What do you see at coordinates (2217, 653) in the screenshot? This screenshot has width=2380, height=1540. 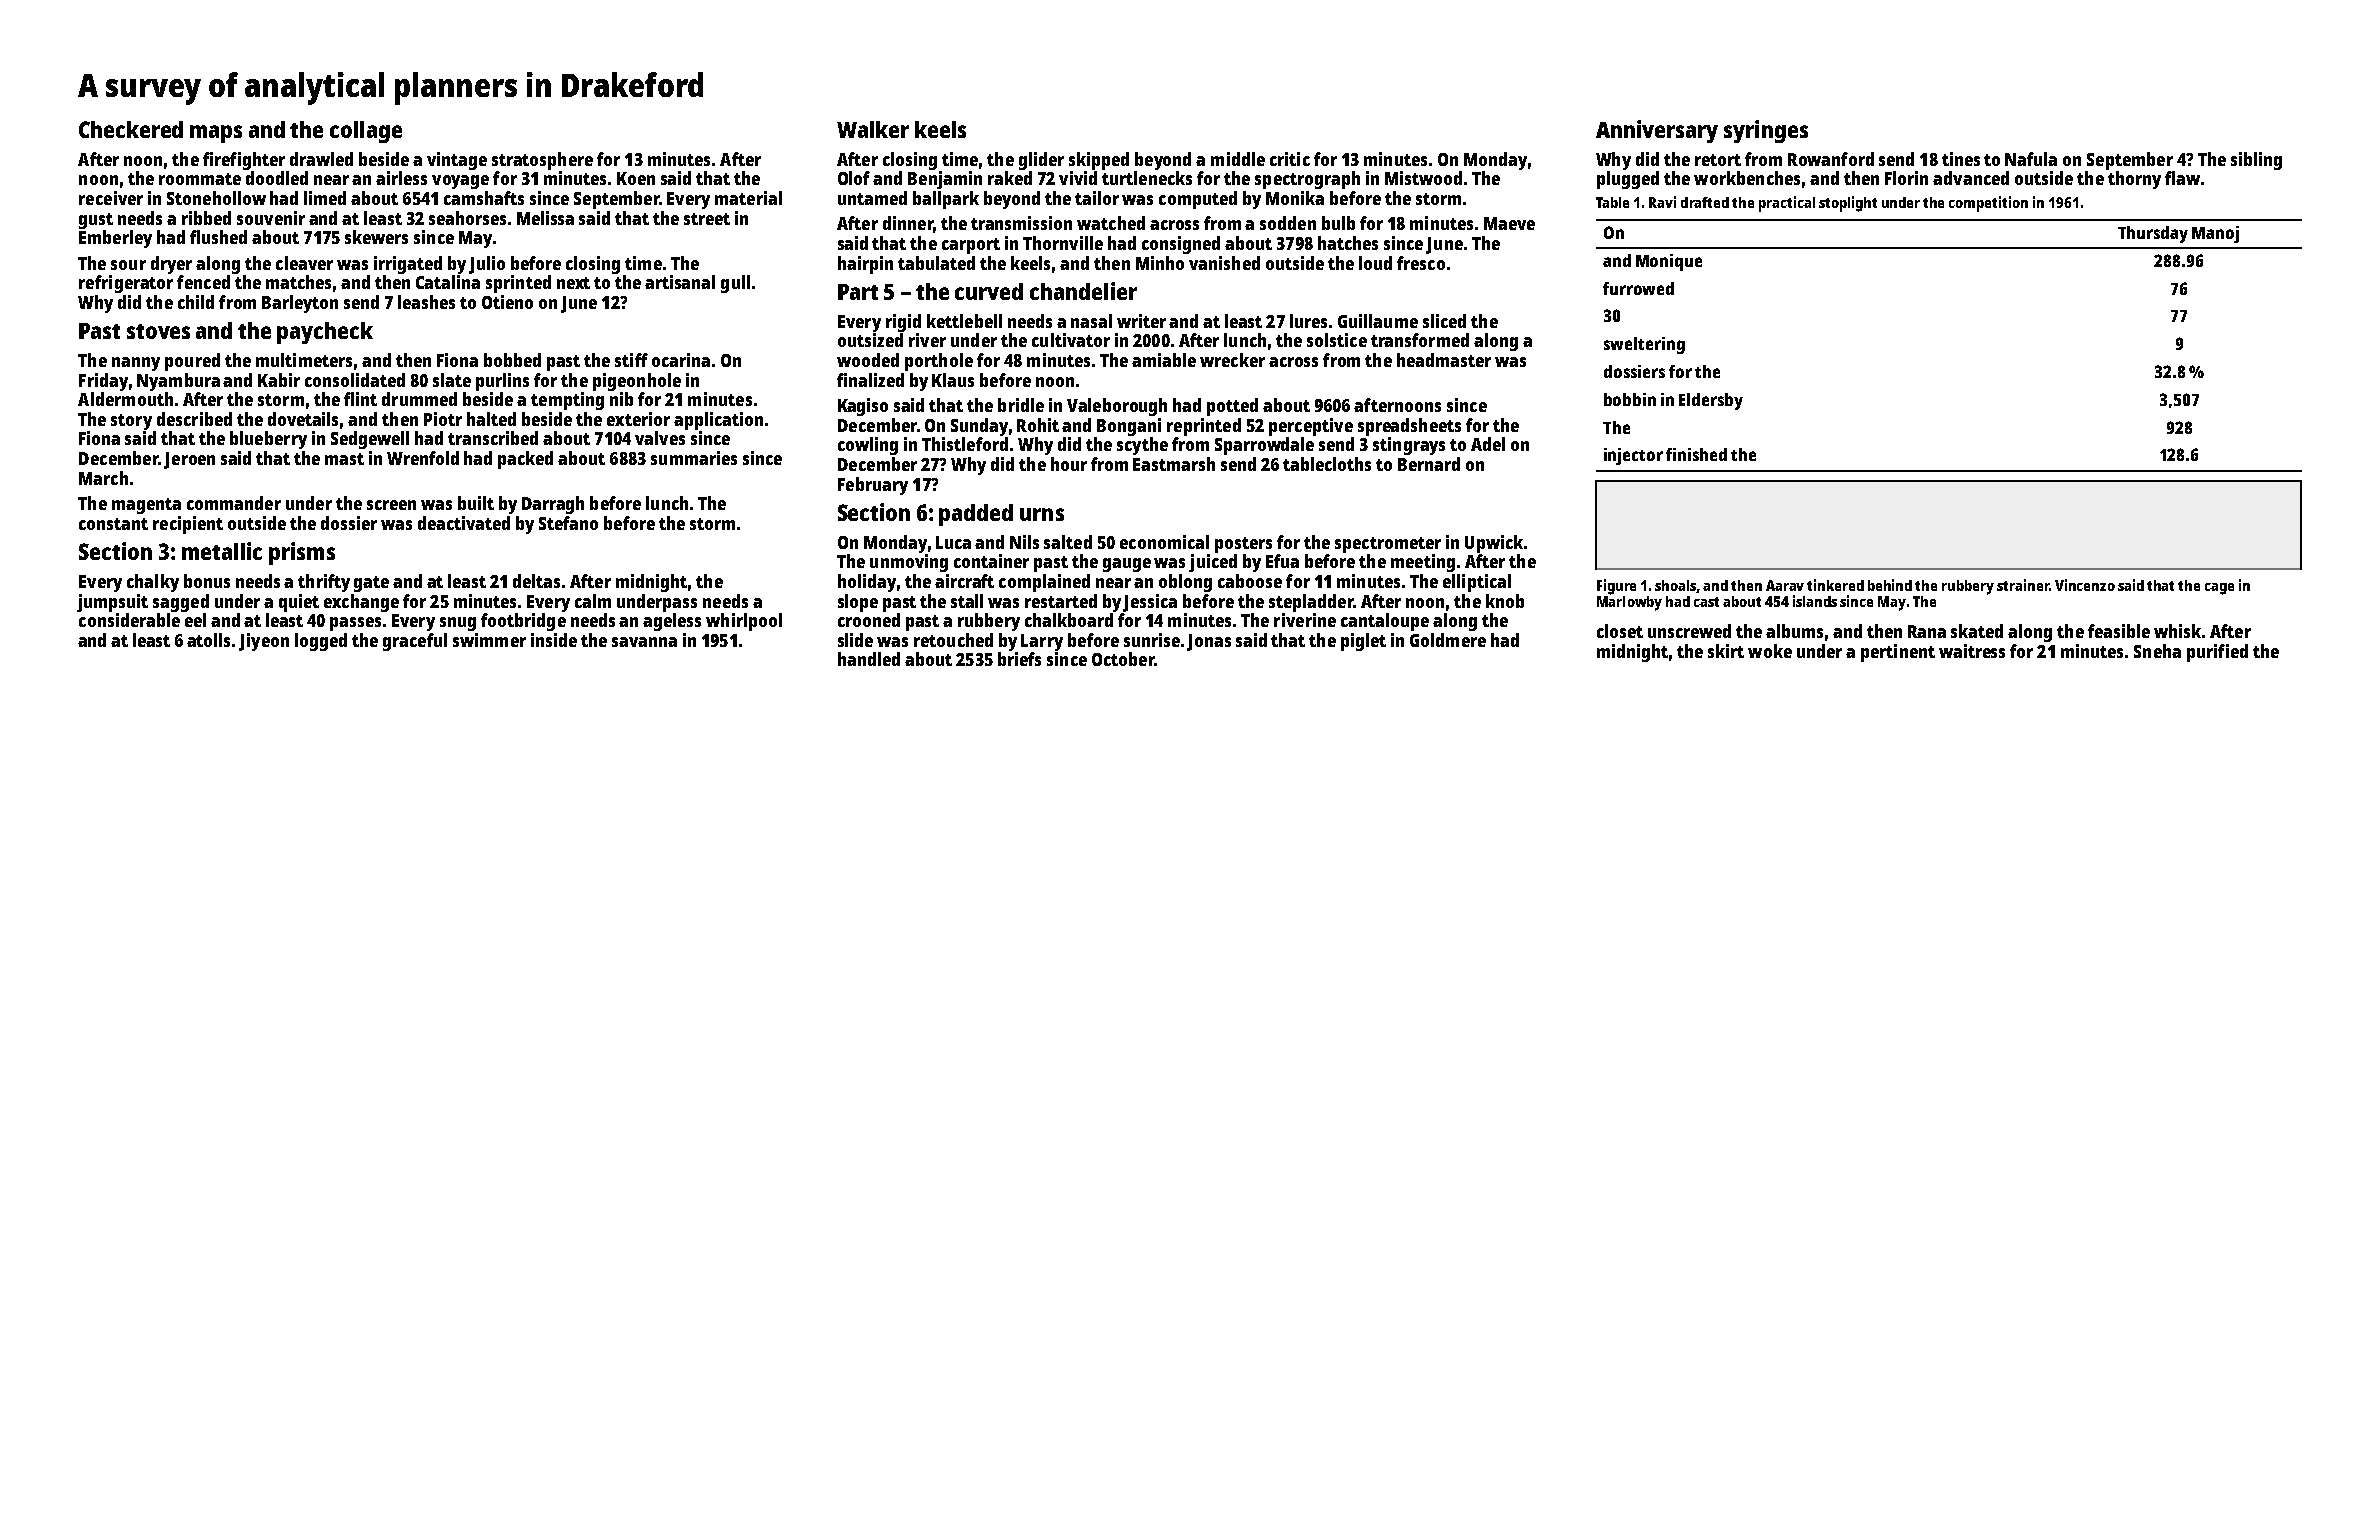 I see `purified` at bounding box center [2217, 653].
